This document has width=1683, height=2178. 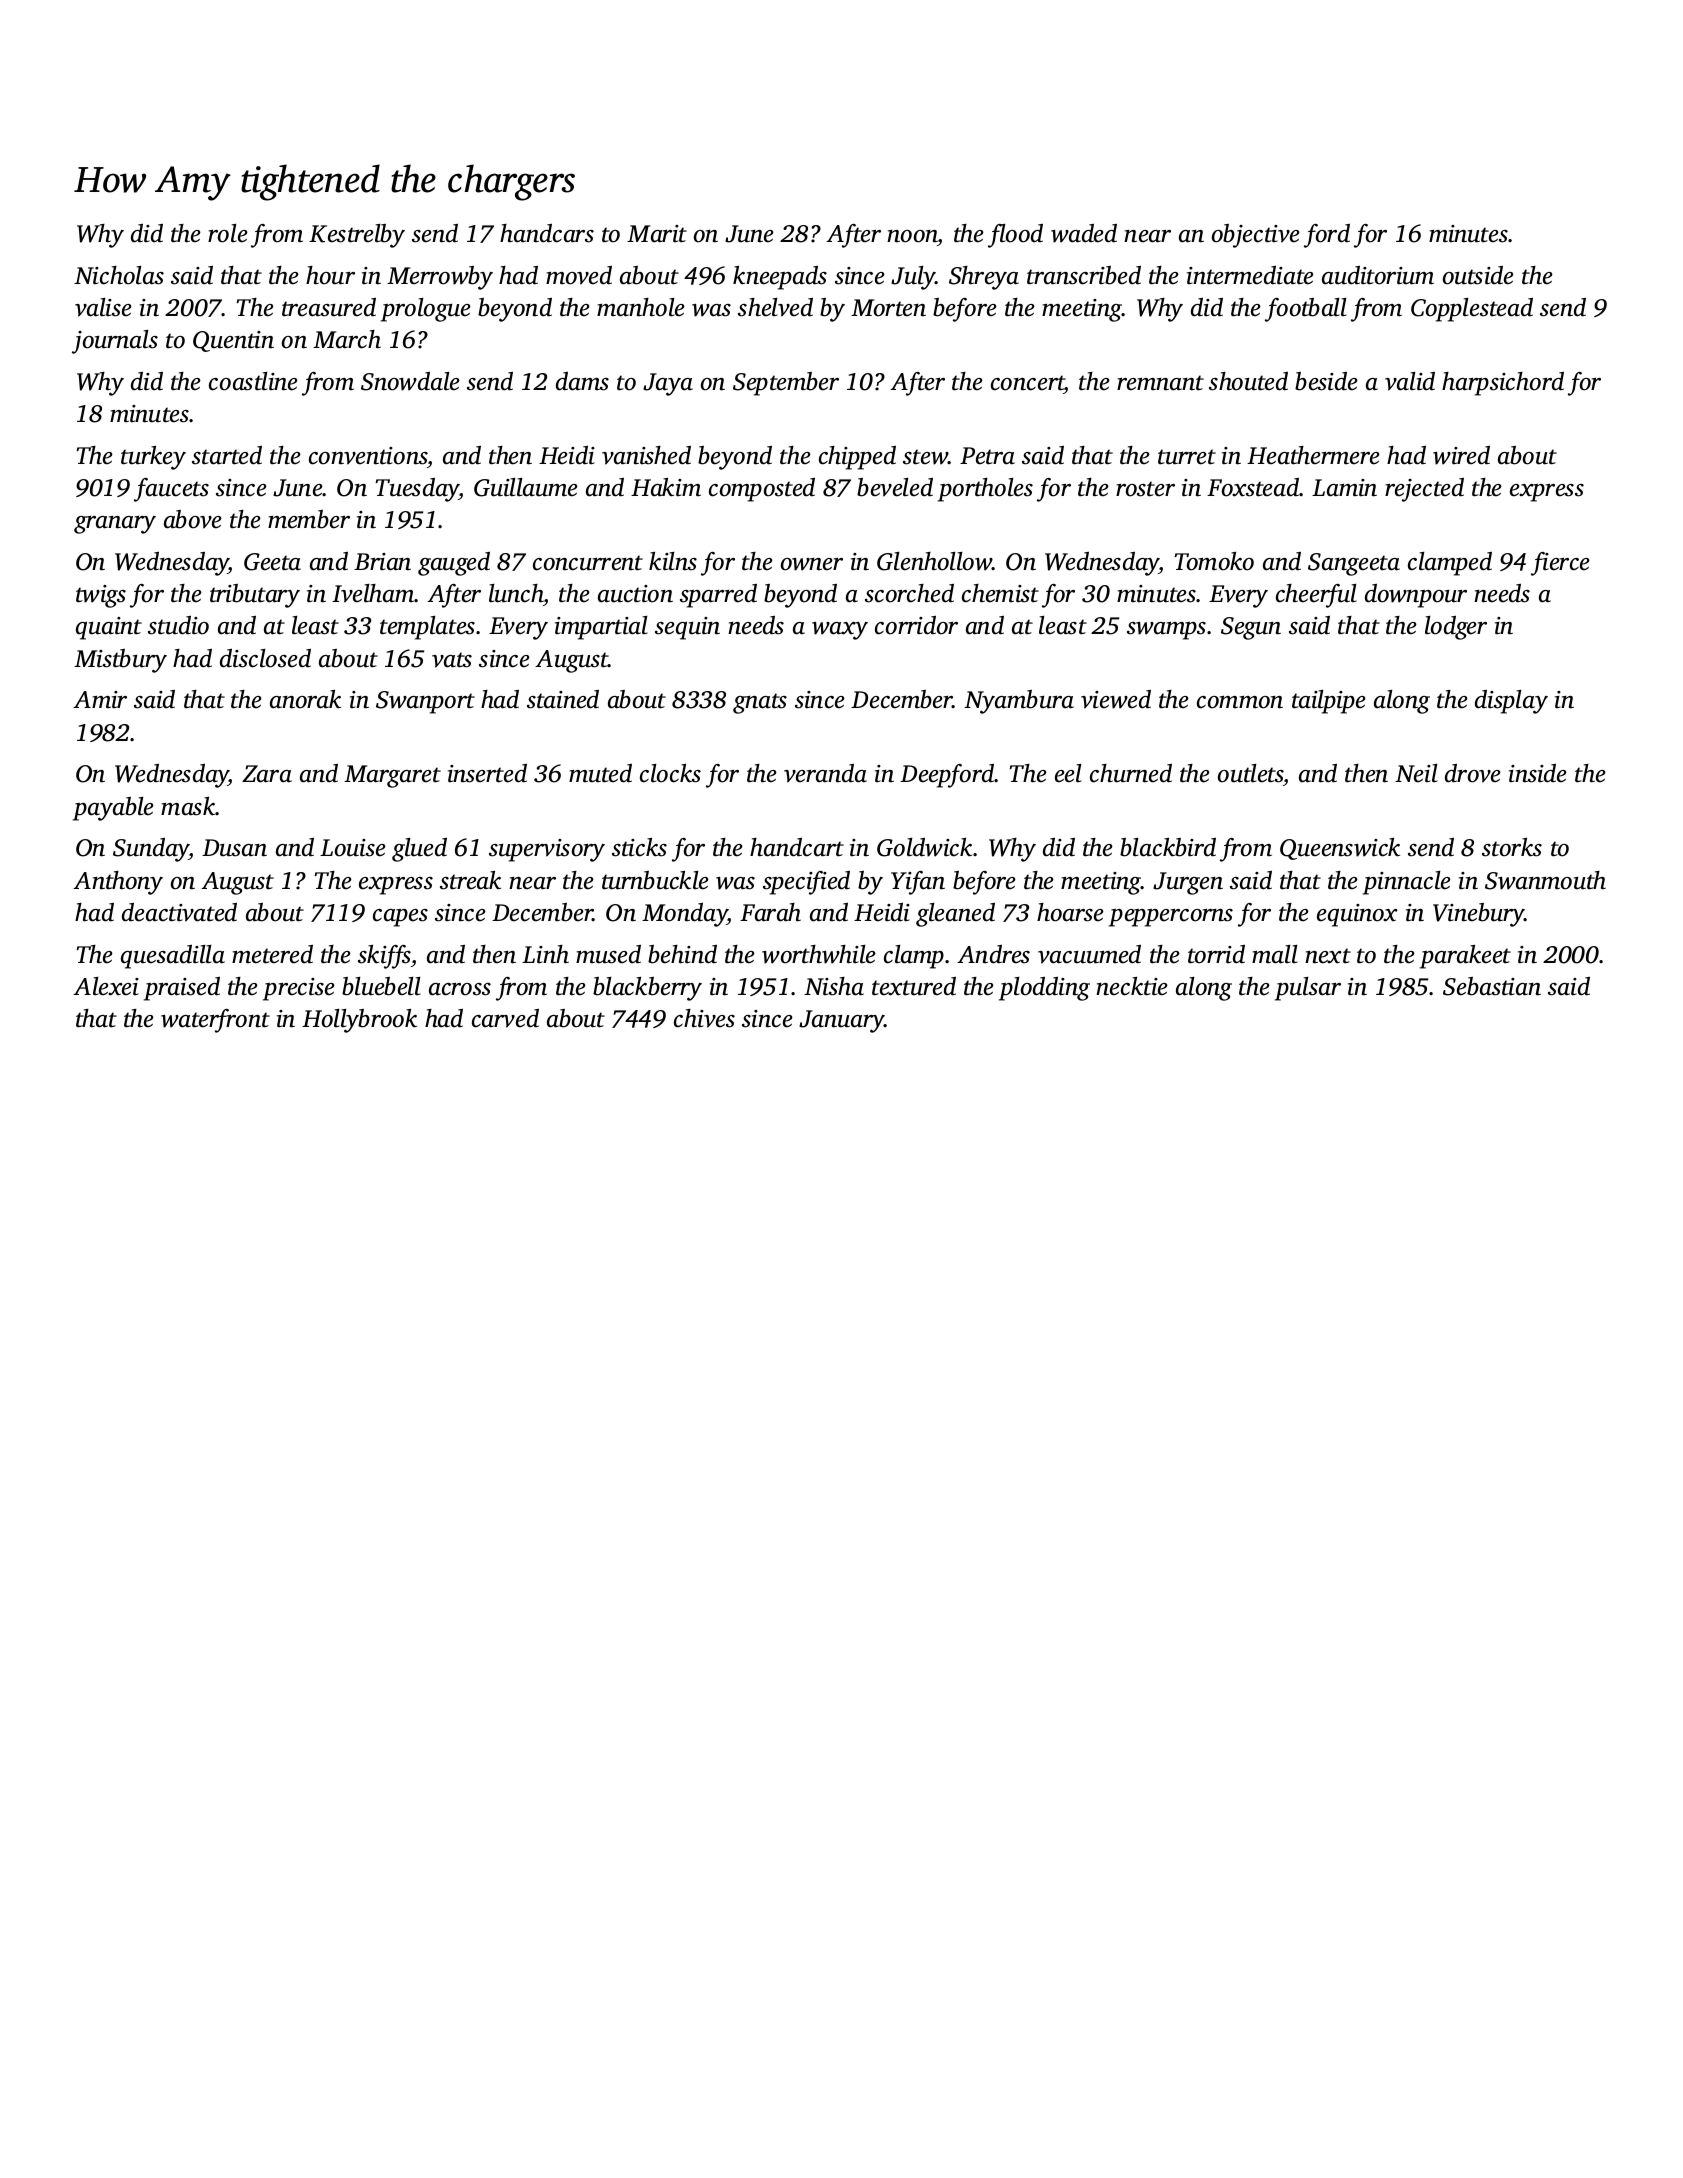 What do you see at coordinates (1240, 702) in the document?
I see `common` at bounding box center [1240, 702].
